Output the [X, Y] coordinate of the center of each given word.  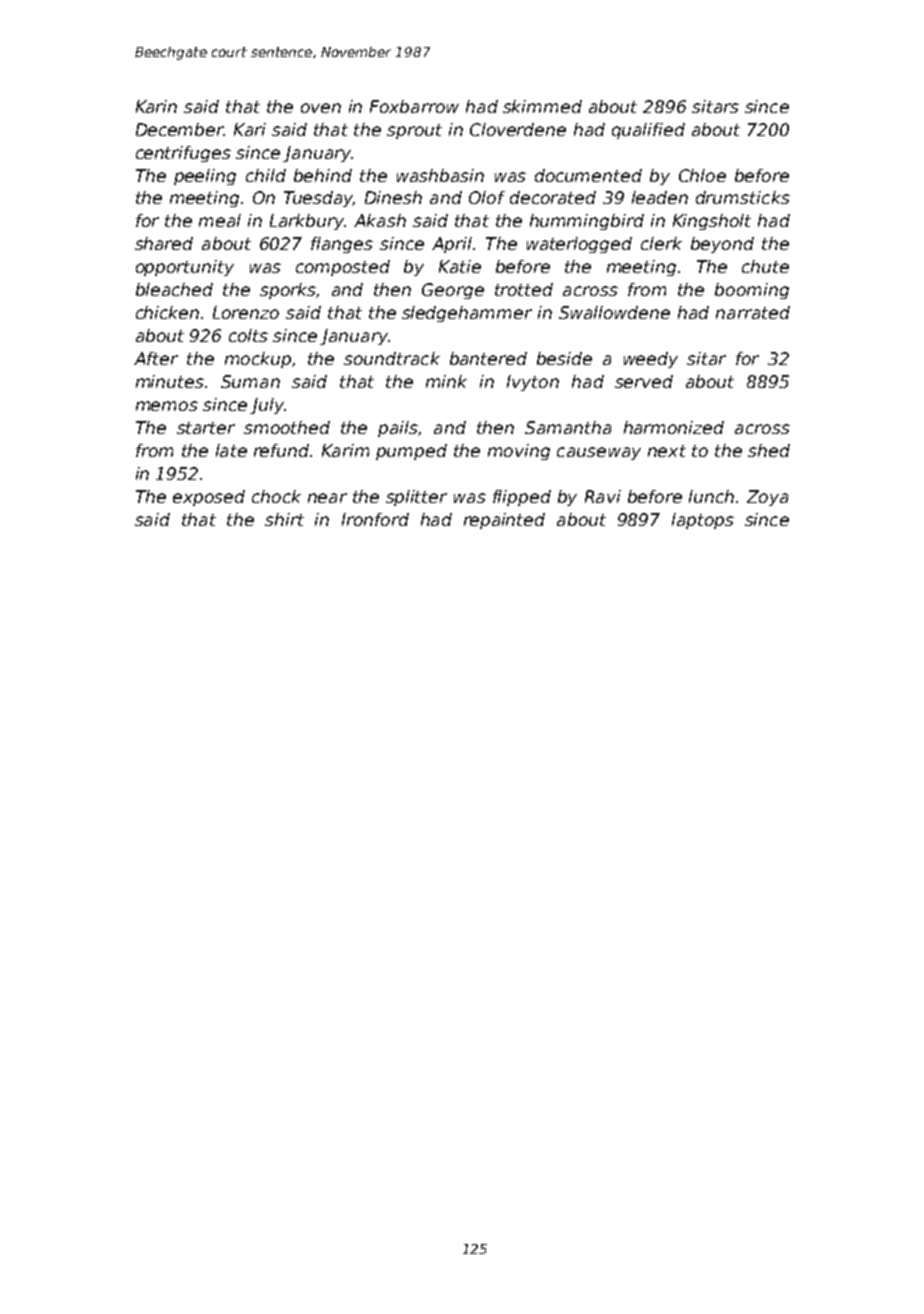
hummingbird [587, 222]
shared [164, 243]
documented [588, 175]
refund [281, 450]
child [266, 175]
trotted [524, 289]
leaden [660, 197]
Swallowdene [614, 312]
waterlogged [579, 245]
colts [248, 335]
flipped [522, 498]
